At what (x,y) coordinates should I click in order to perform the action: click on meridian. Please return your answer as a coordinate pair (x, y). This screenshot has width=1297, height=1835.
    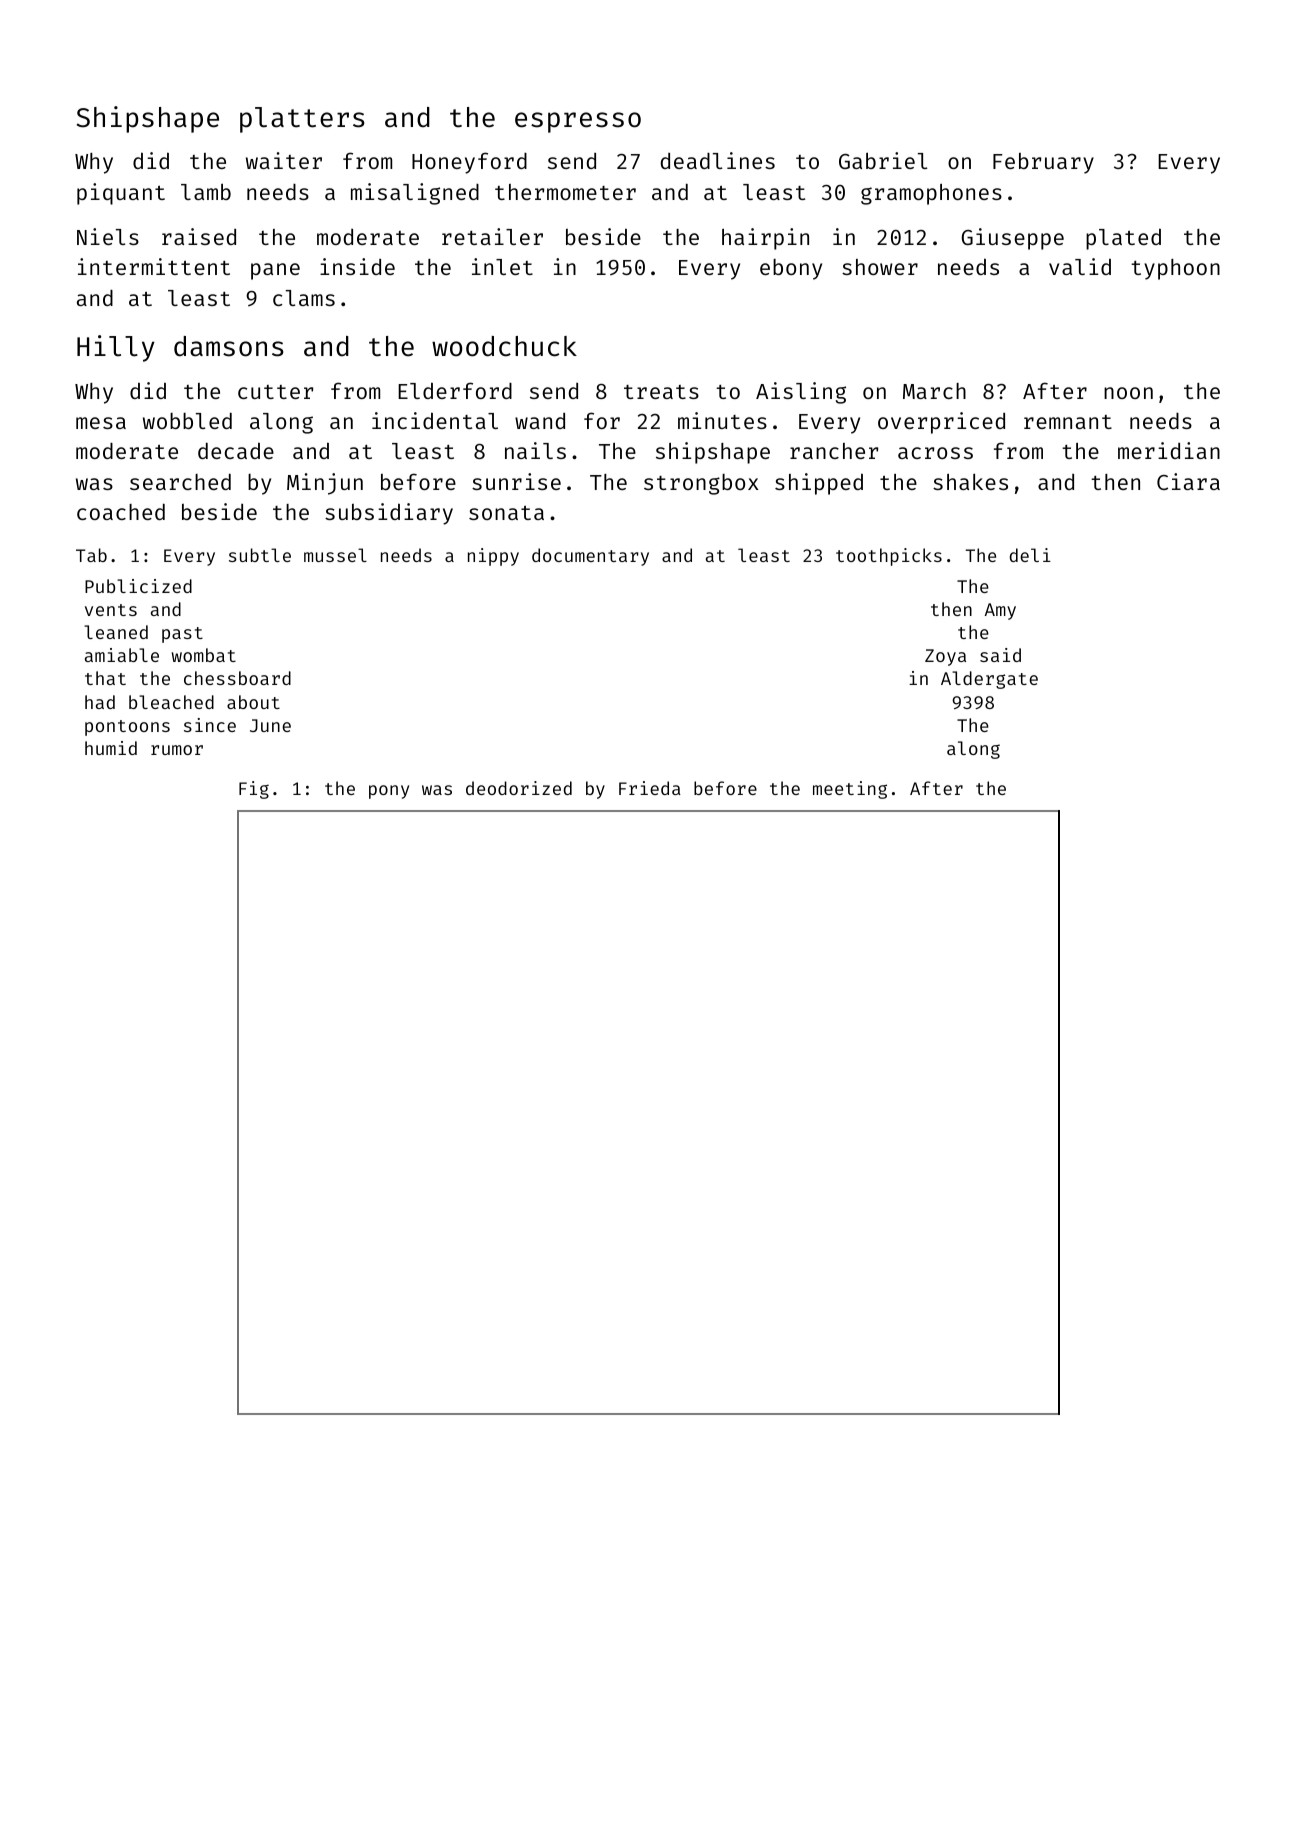
    Looking at the image, I should click on (1169, 450).
